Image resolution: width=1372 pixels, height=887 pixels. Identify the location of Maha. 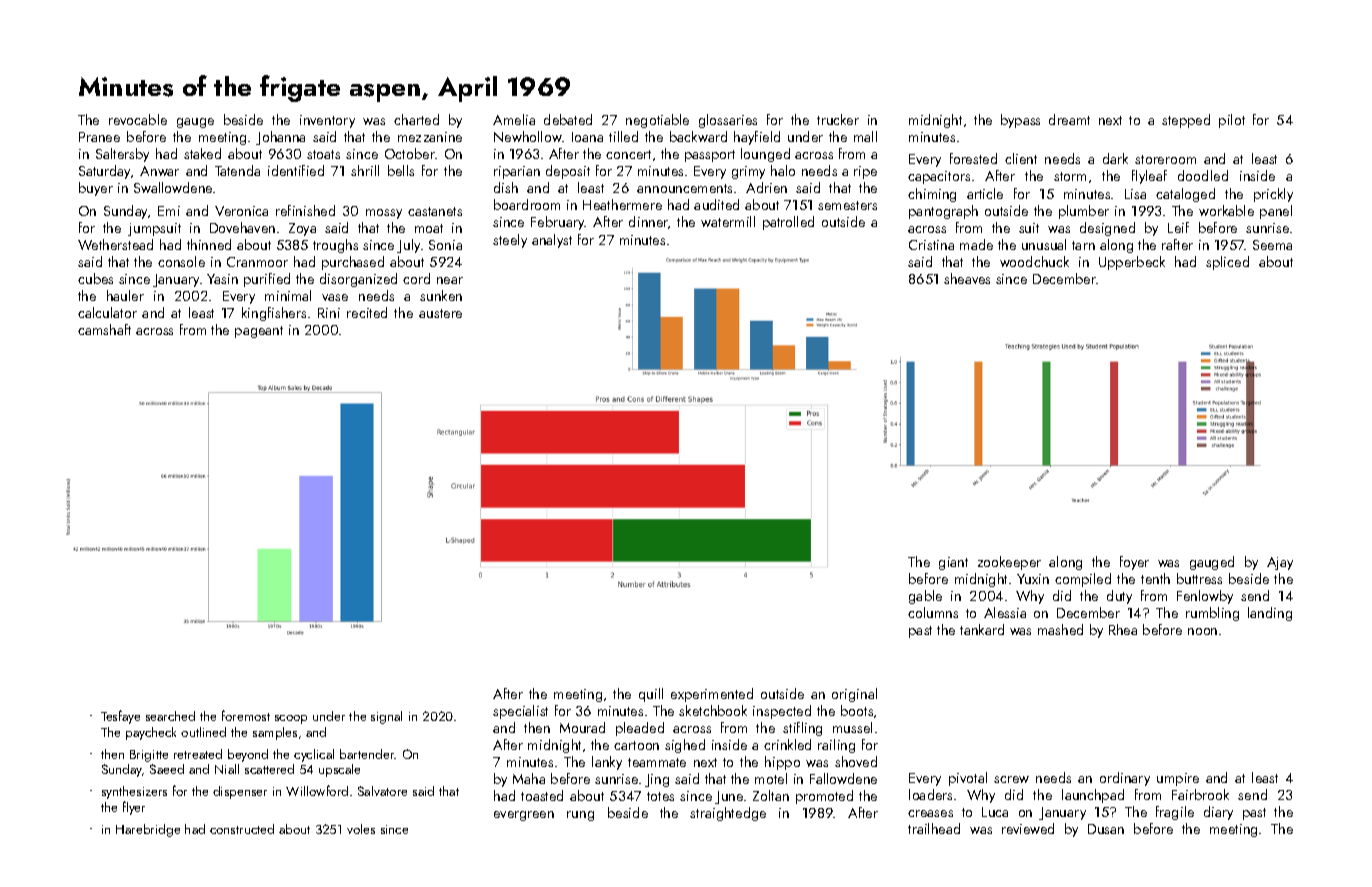
(529, 778).
